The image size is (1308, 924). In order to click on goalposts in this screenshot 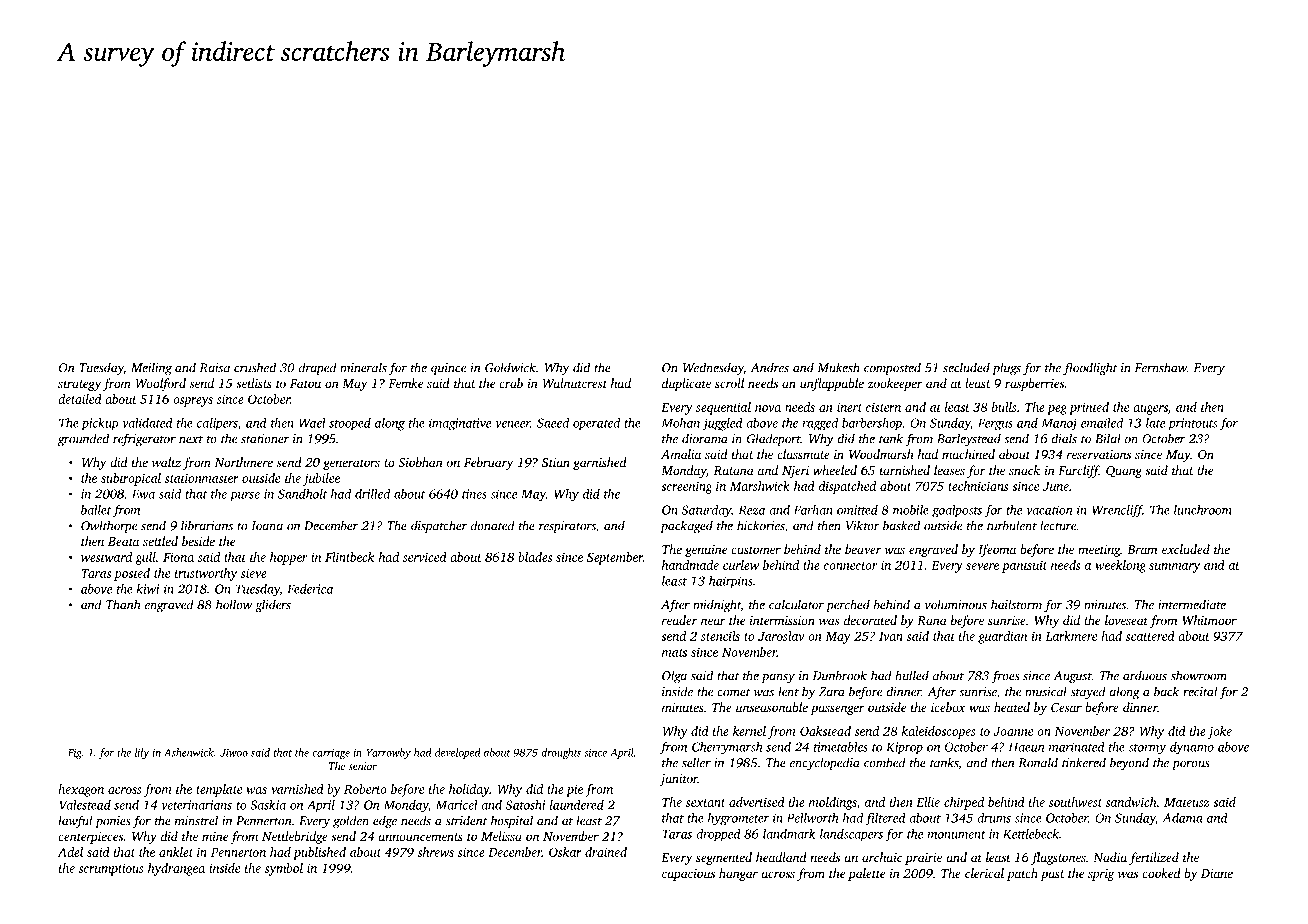, I will do `click(957, 511)`.
